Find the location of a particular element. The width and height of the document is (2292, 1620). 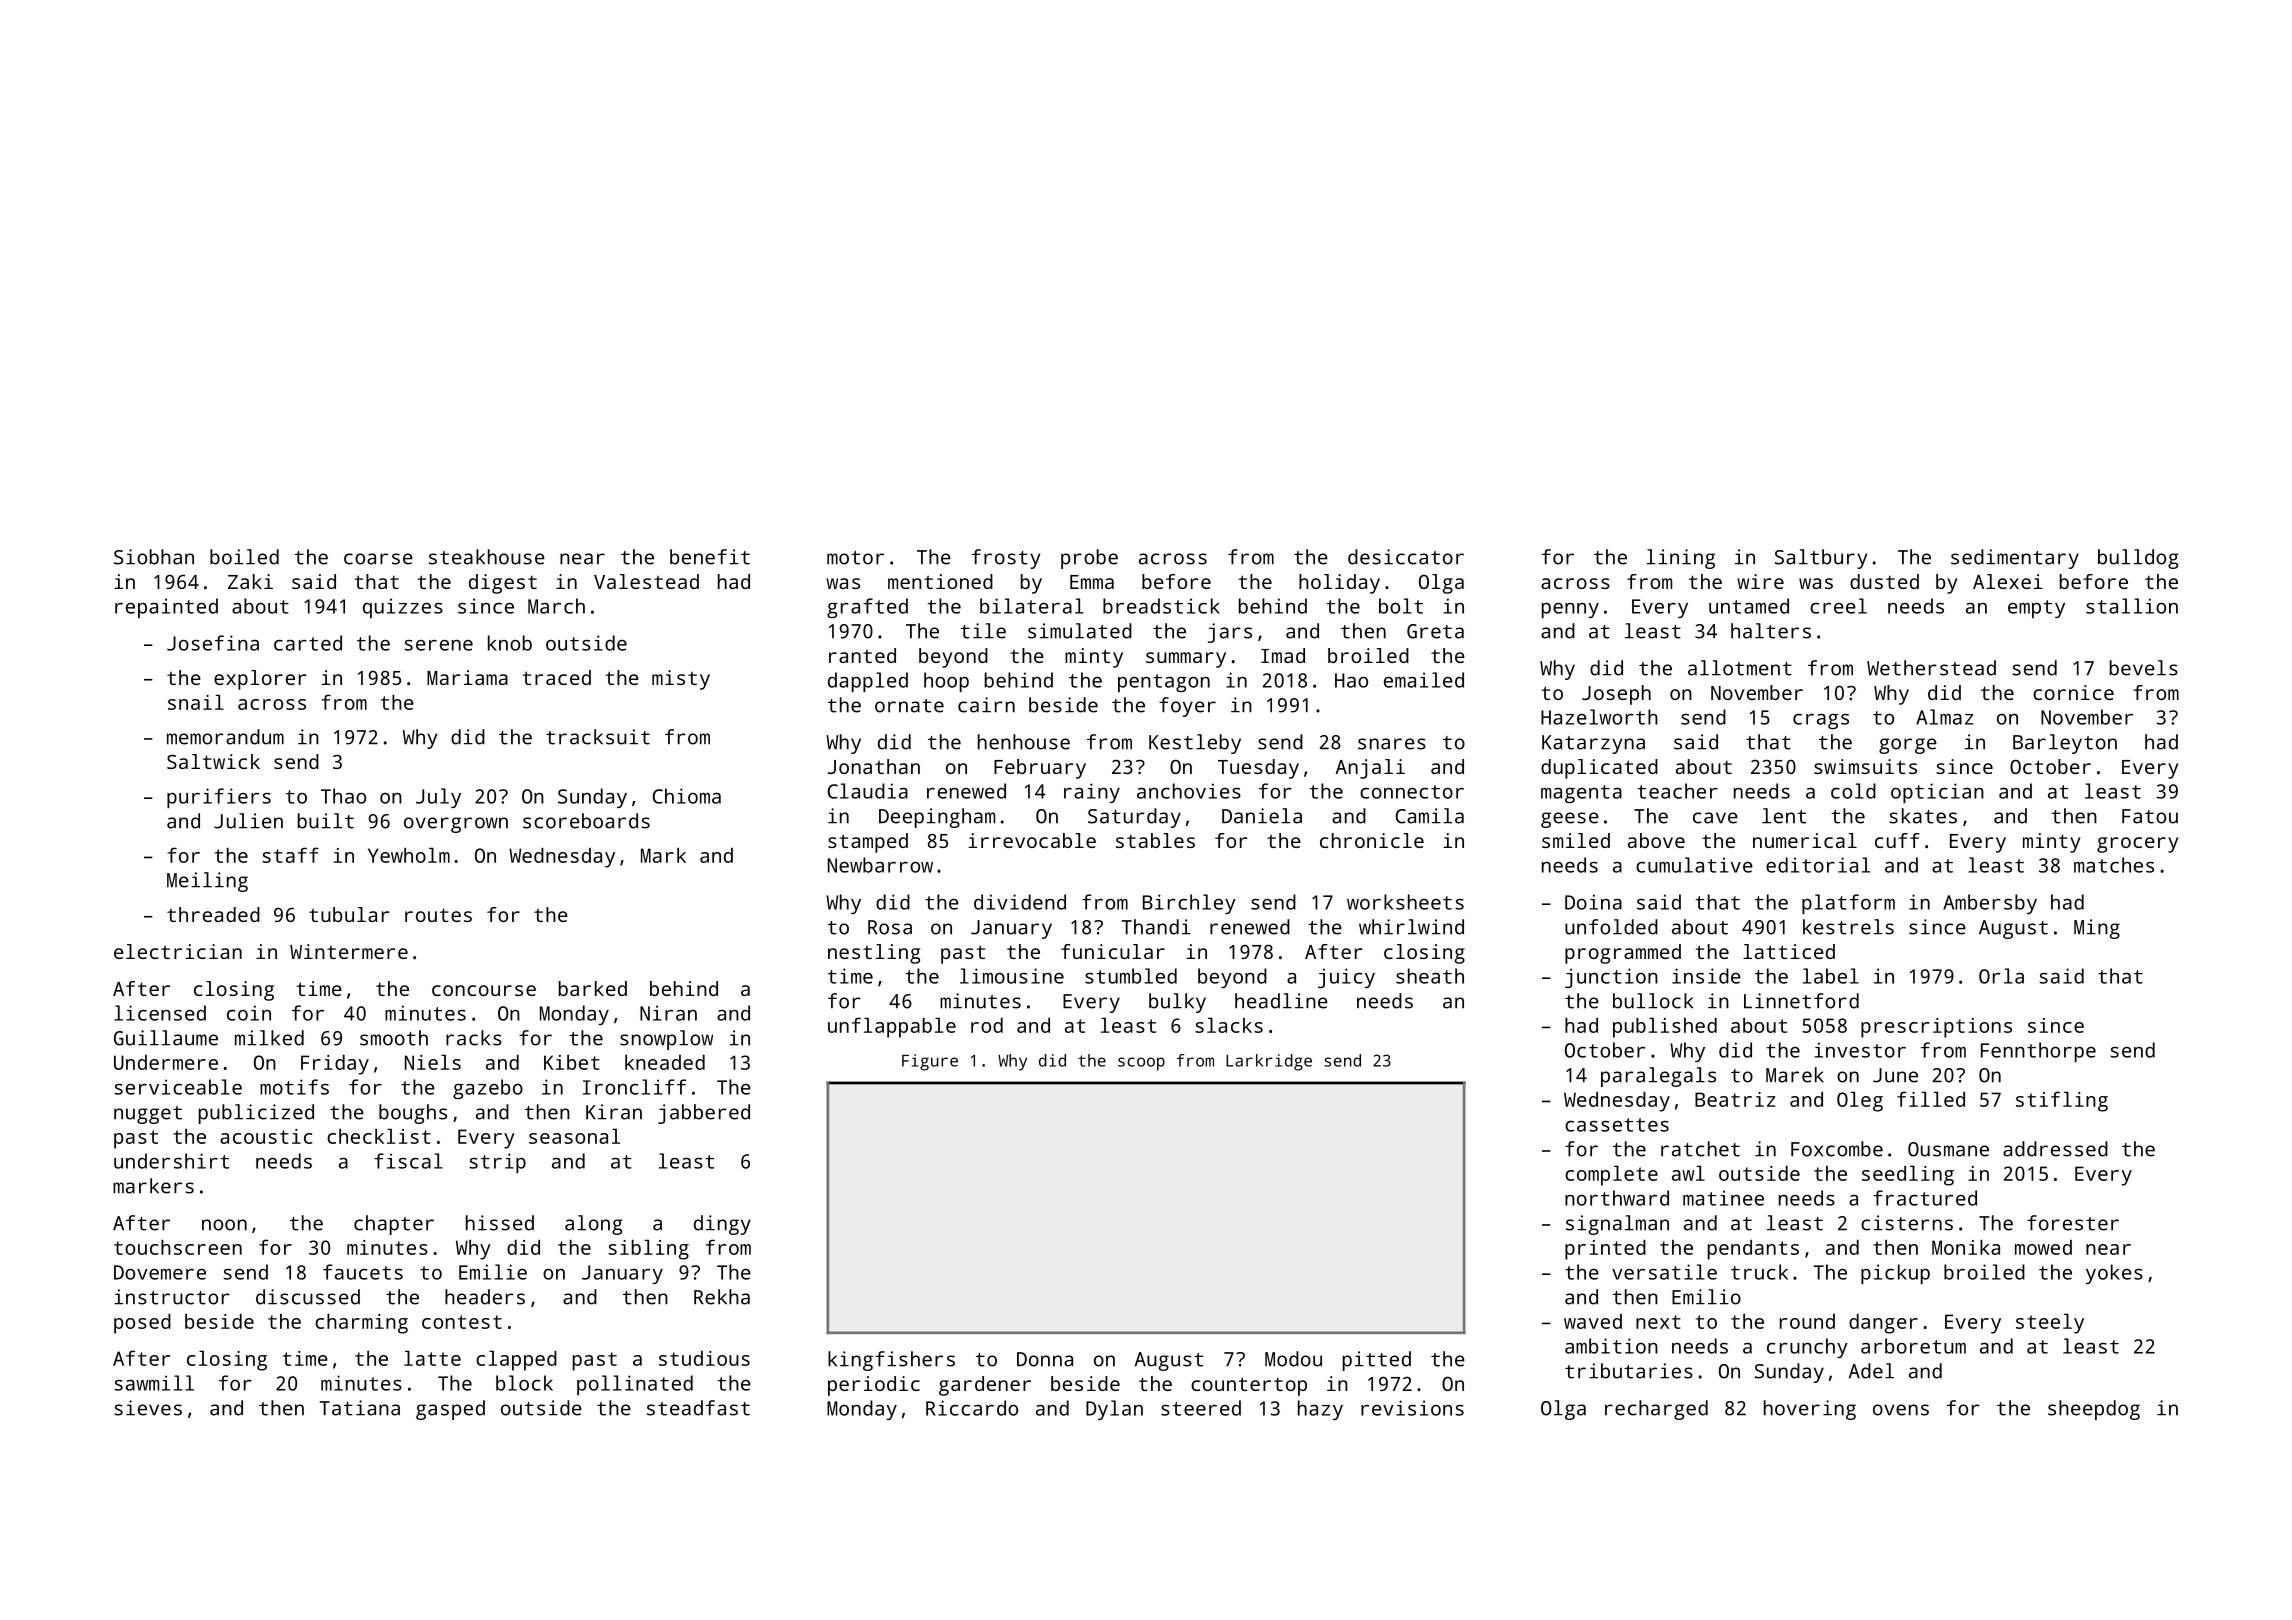

rod is located at coordinates (987, 1025).
